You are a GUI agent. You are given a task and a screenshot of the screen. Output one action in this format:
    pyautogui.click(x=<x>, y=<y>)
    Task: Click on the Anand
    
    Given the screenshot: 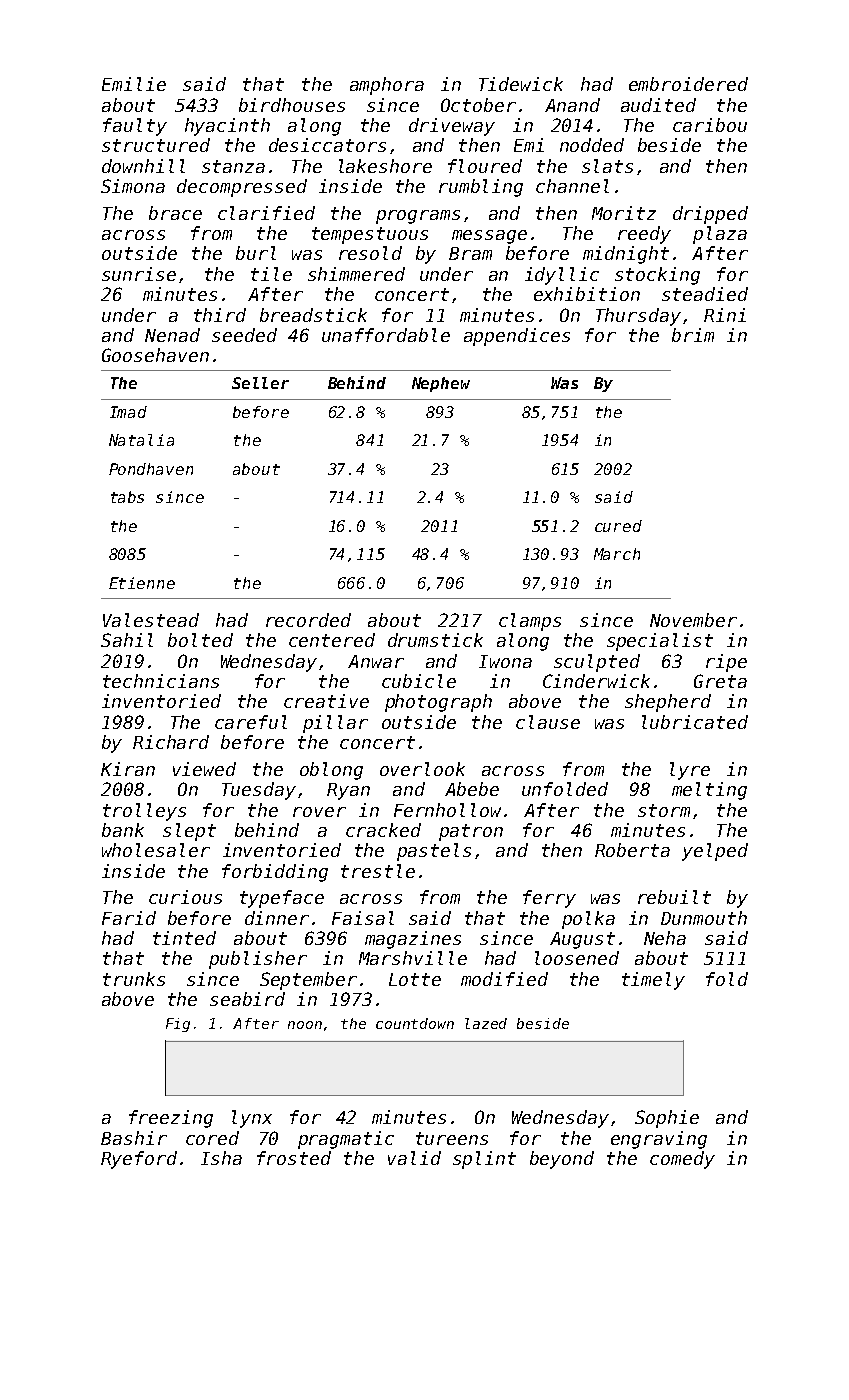 What is the action you would take?
    pyautogui.click(x=572, y=105)
